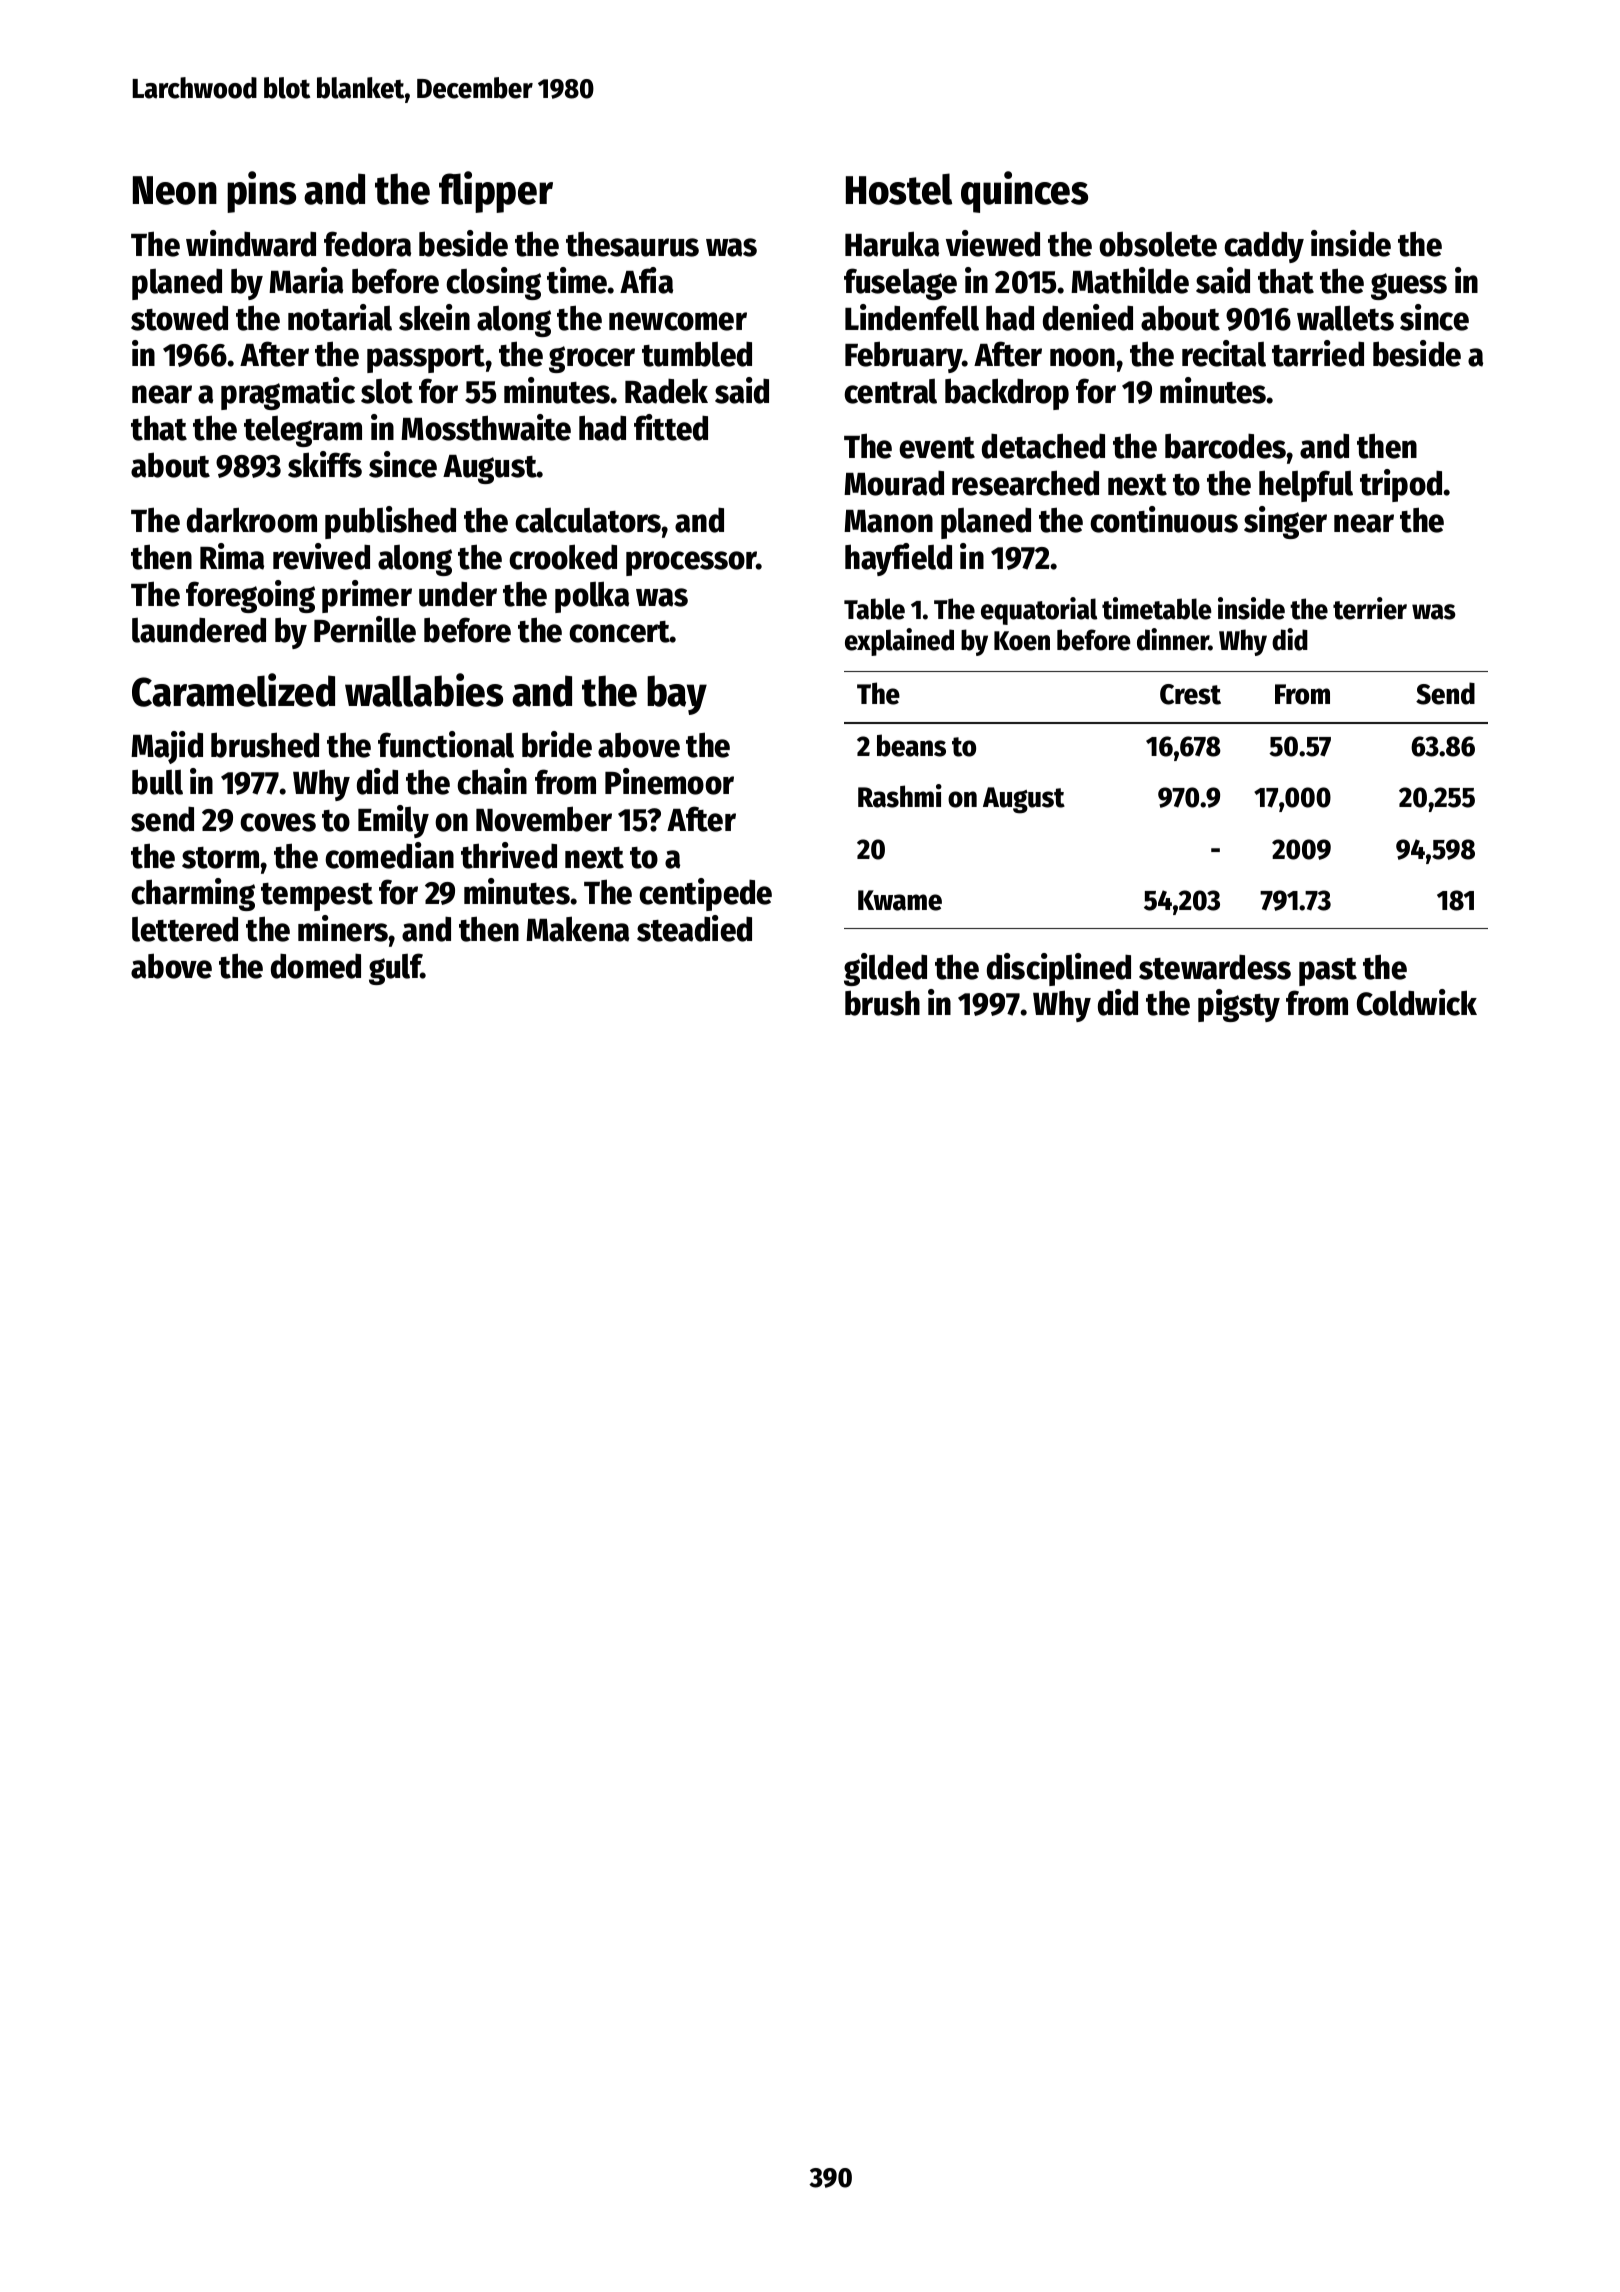 This image has height=2292, width=1620. Describe the element at coordinates (1370, 608) in the image. I see `terrier` at that location.
